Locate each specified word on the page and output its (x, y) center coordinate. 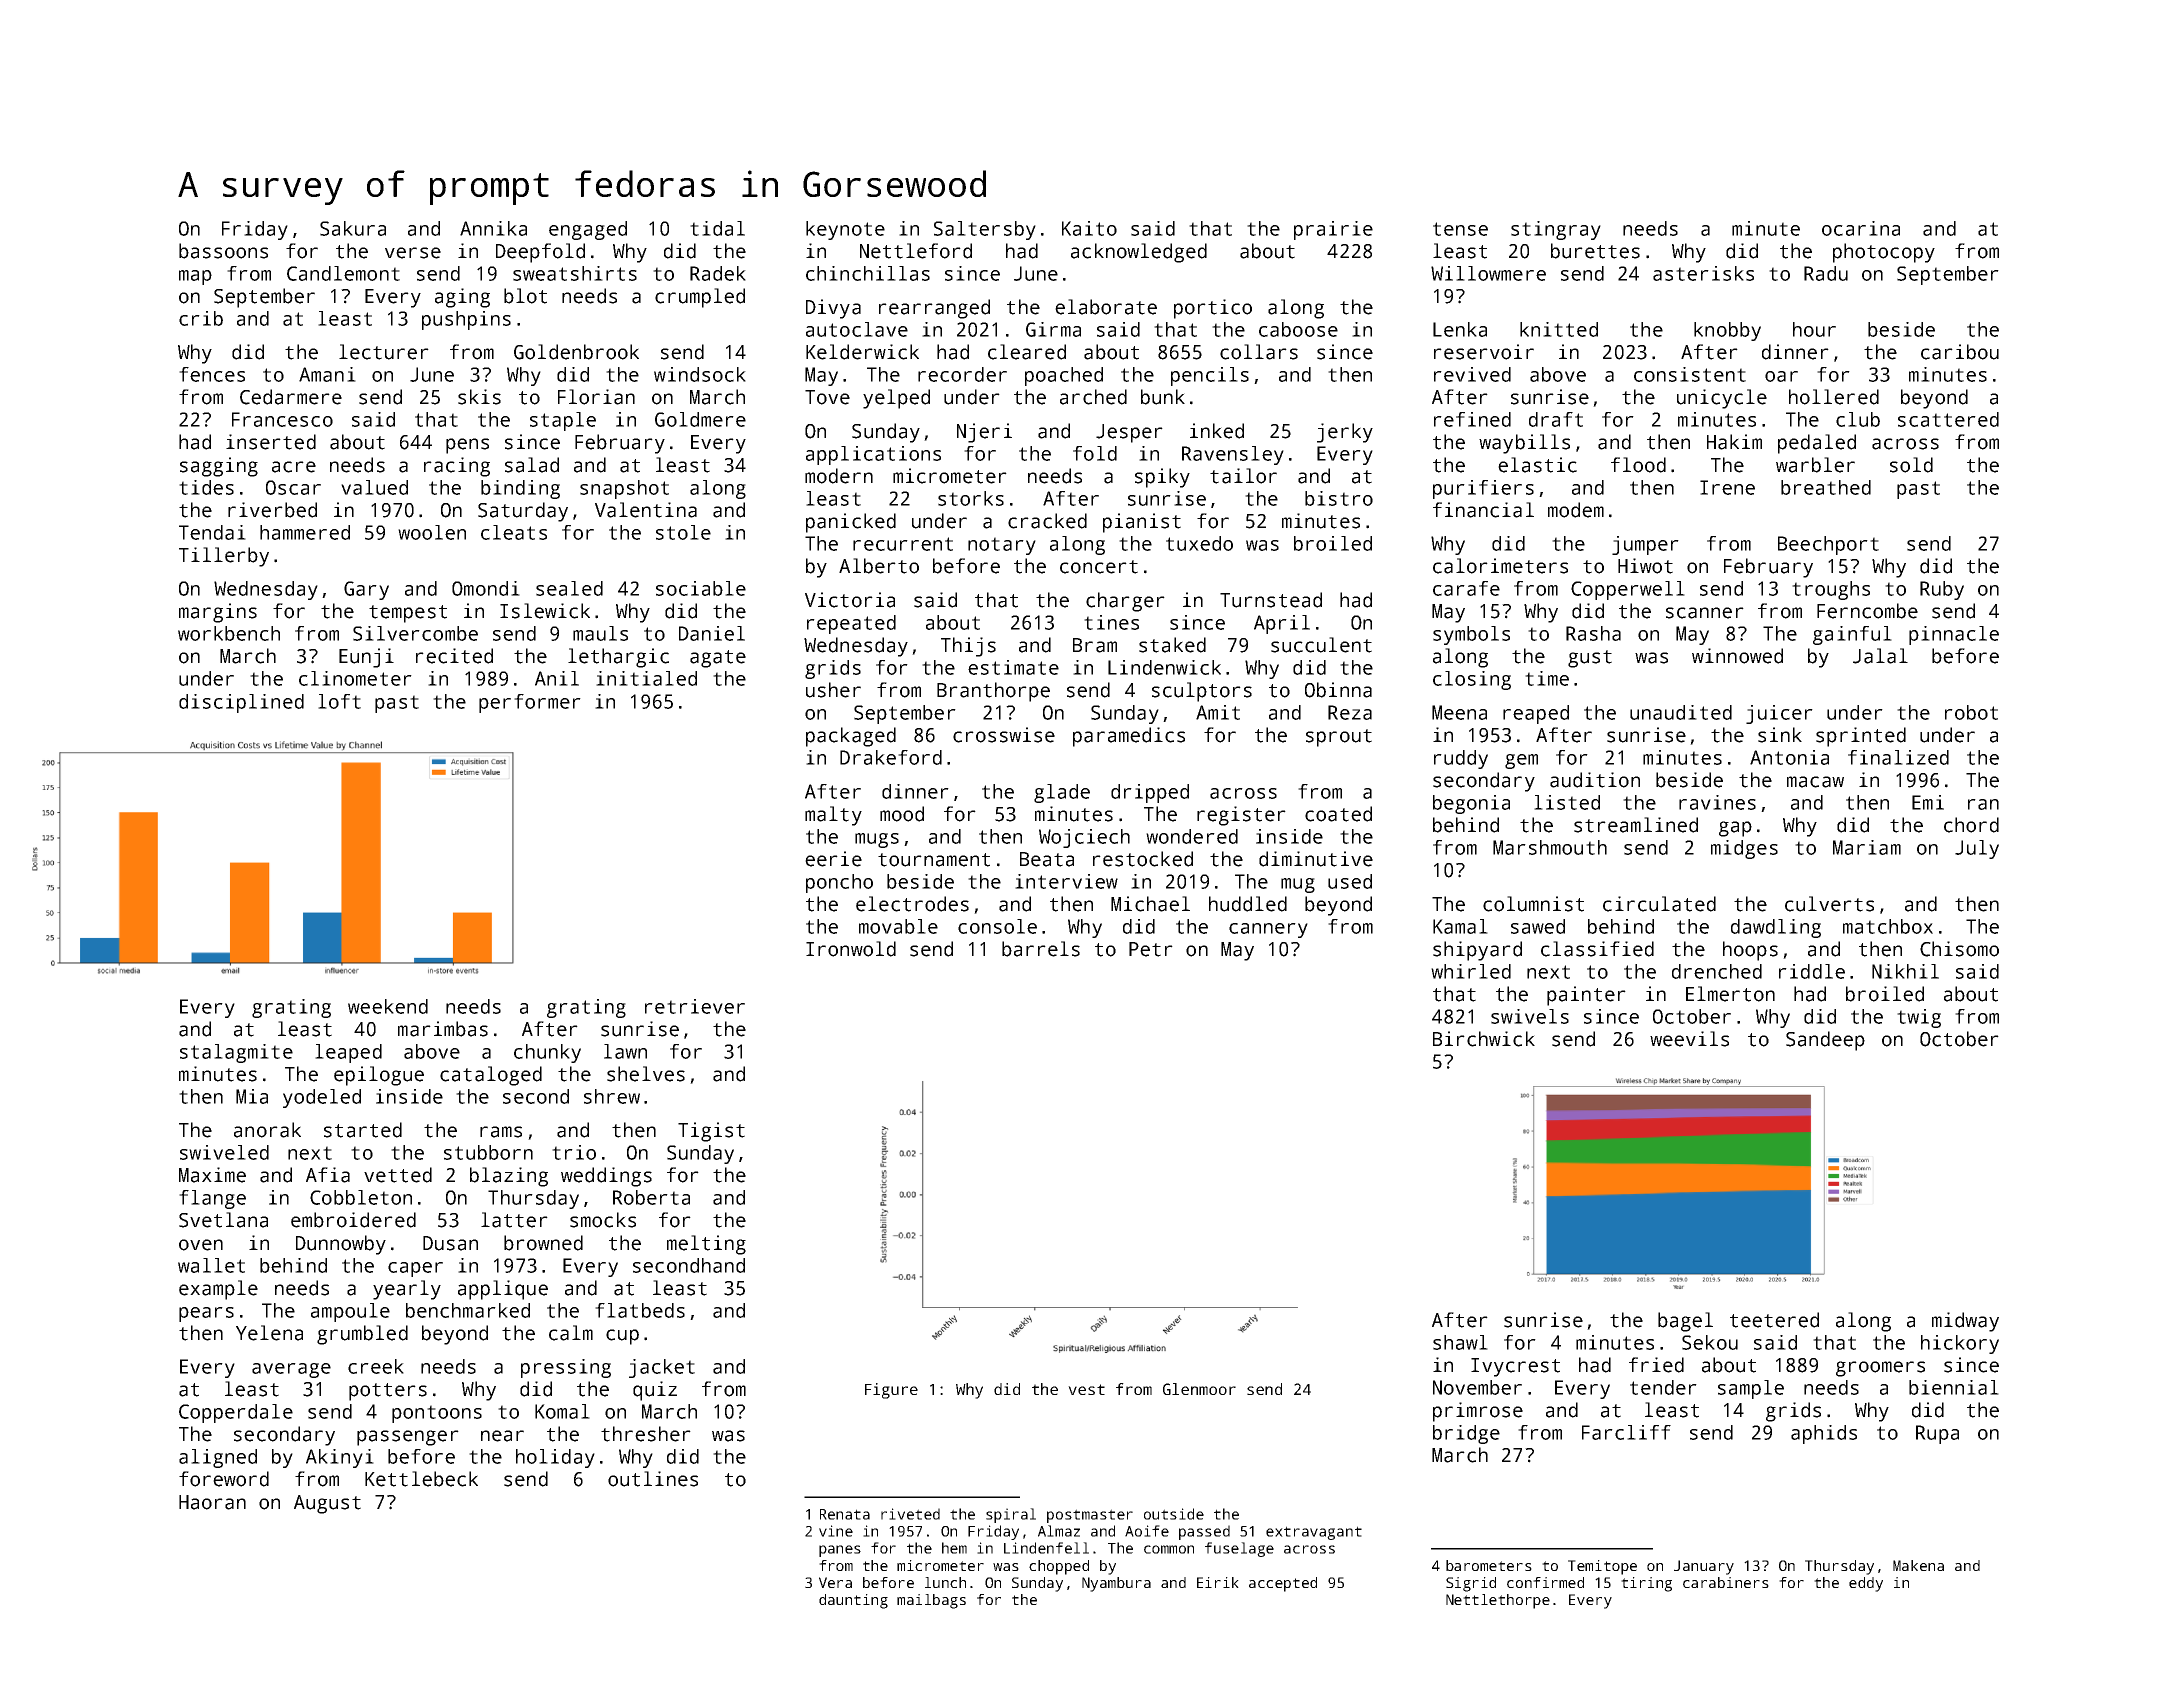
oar (1781, 376)
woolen (432, 532)
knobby (1727, 331)
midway (1965, 1322)
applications (873, 455)
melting (706, 1245)
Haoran (212, 1502)
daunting (853, 1601)
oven (201, 1245)
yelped (896, 399)
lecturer (384, 352)
